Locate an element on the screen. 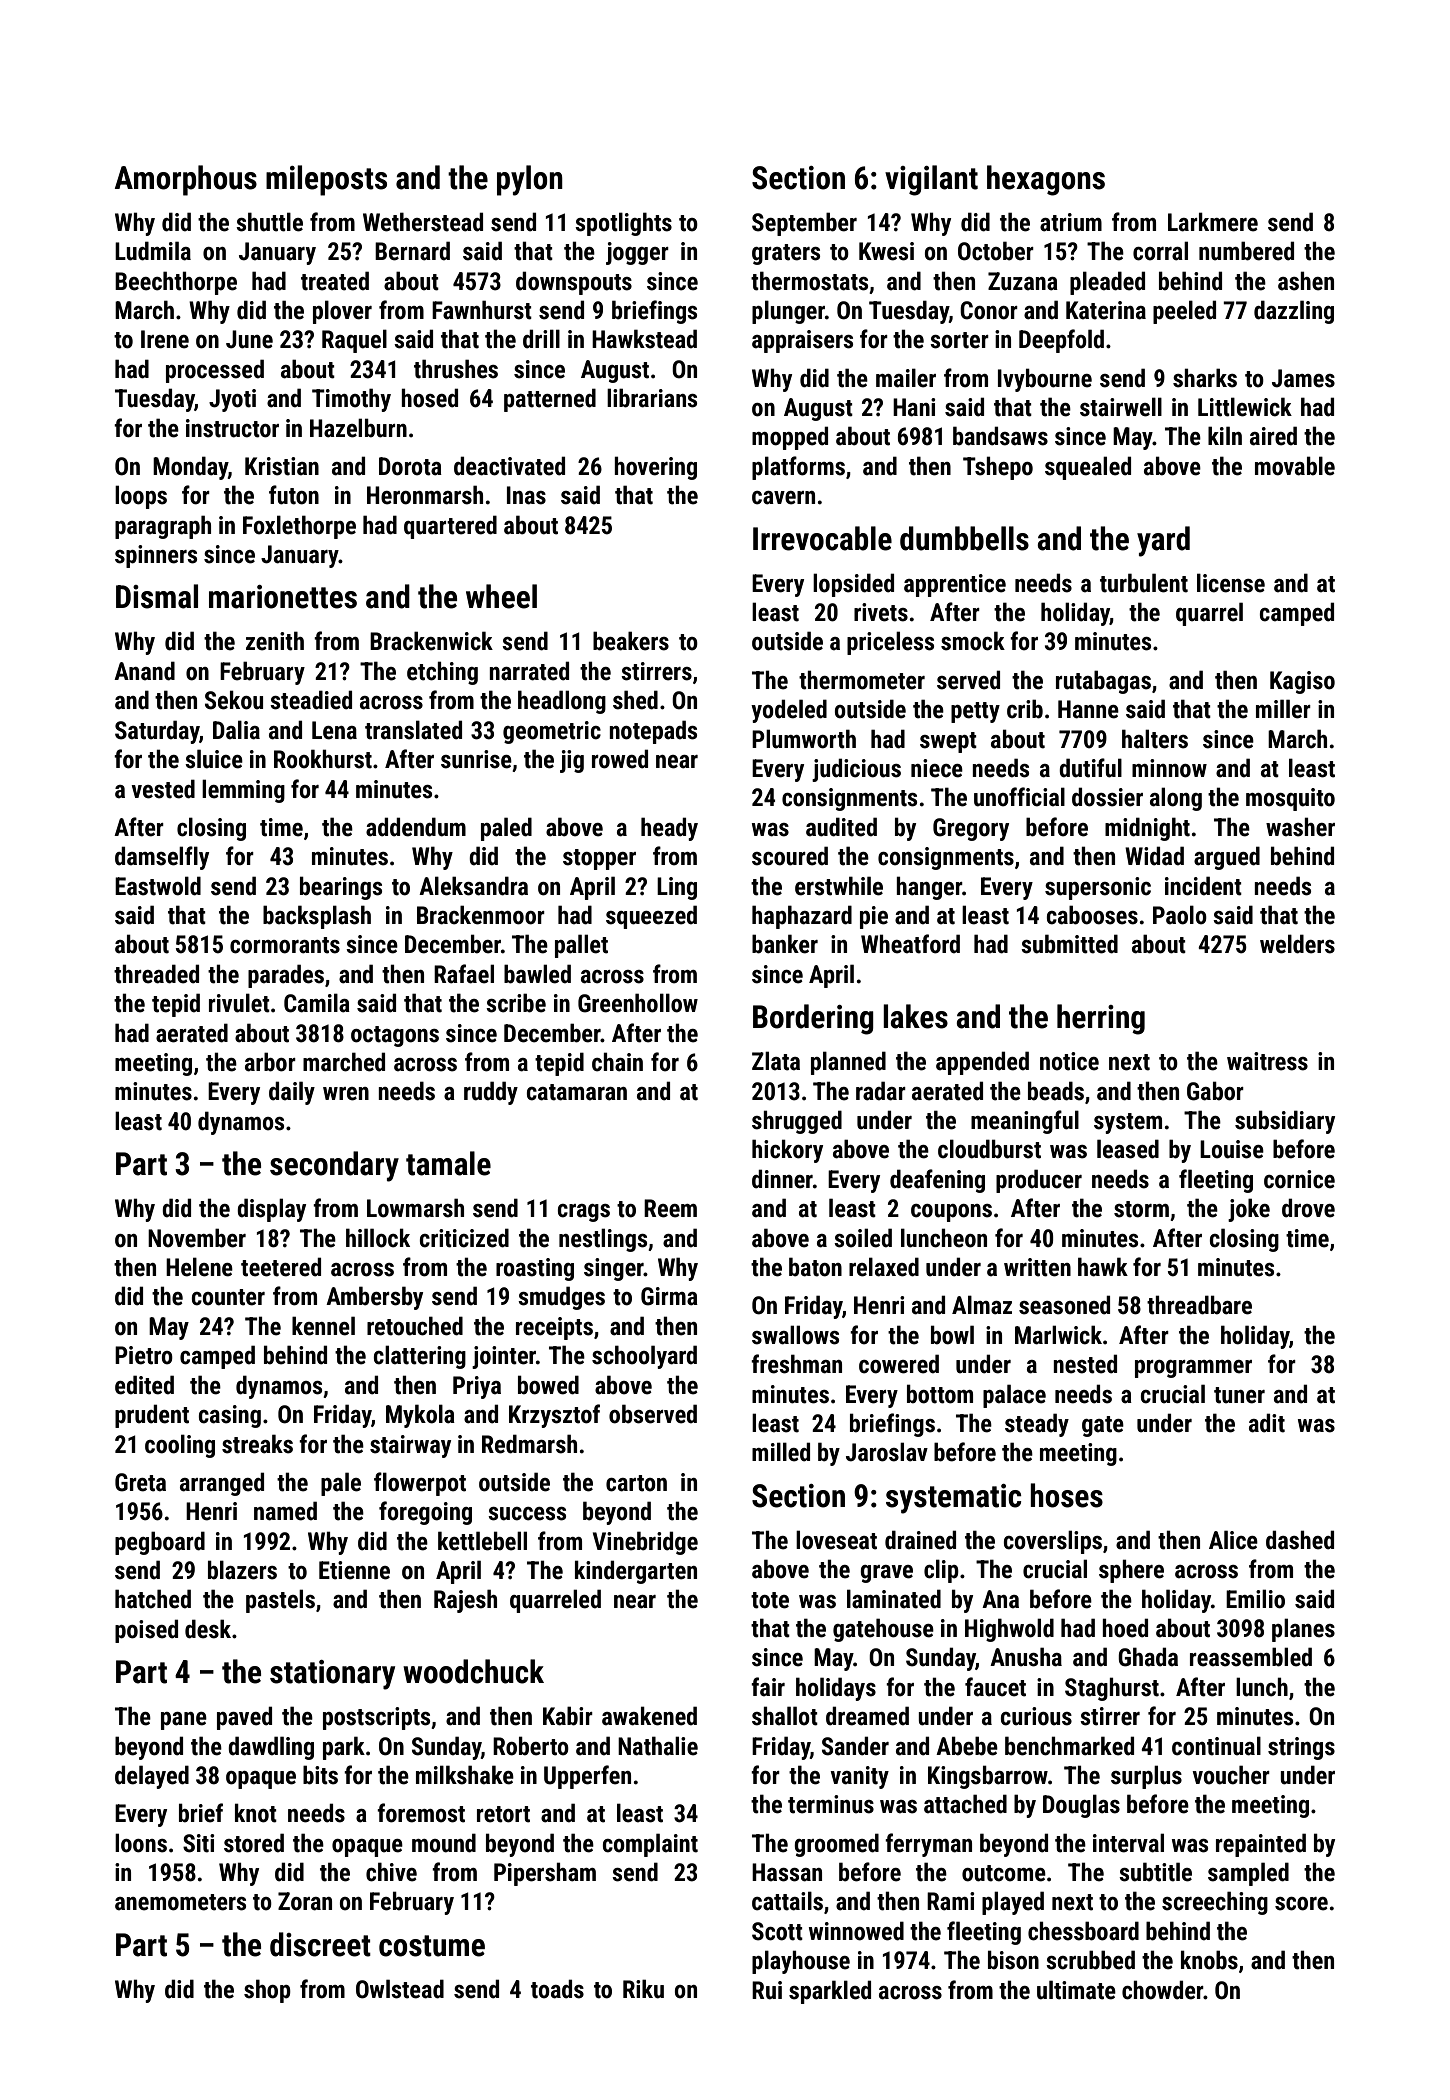 Image resolution: width=1450 pixels, height=2100 pixels. Rui is located at coordinates (767, 1990).
